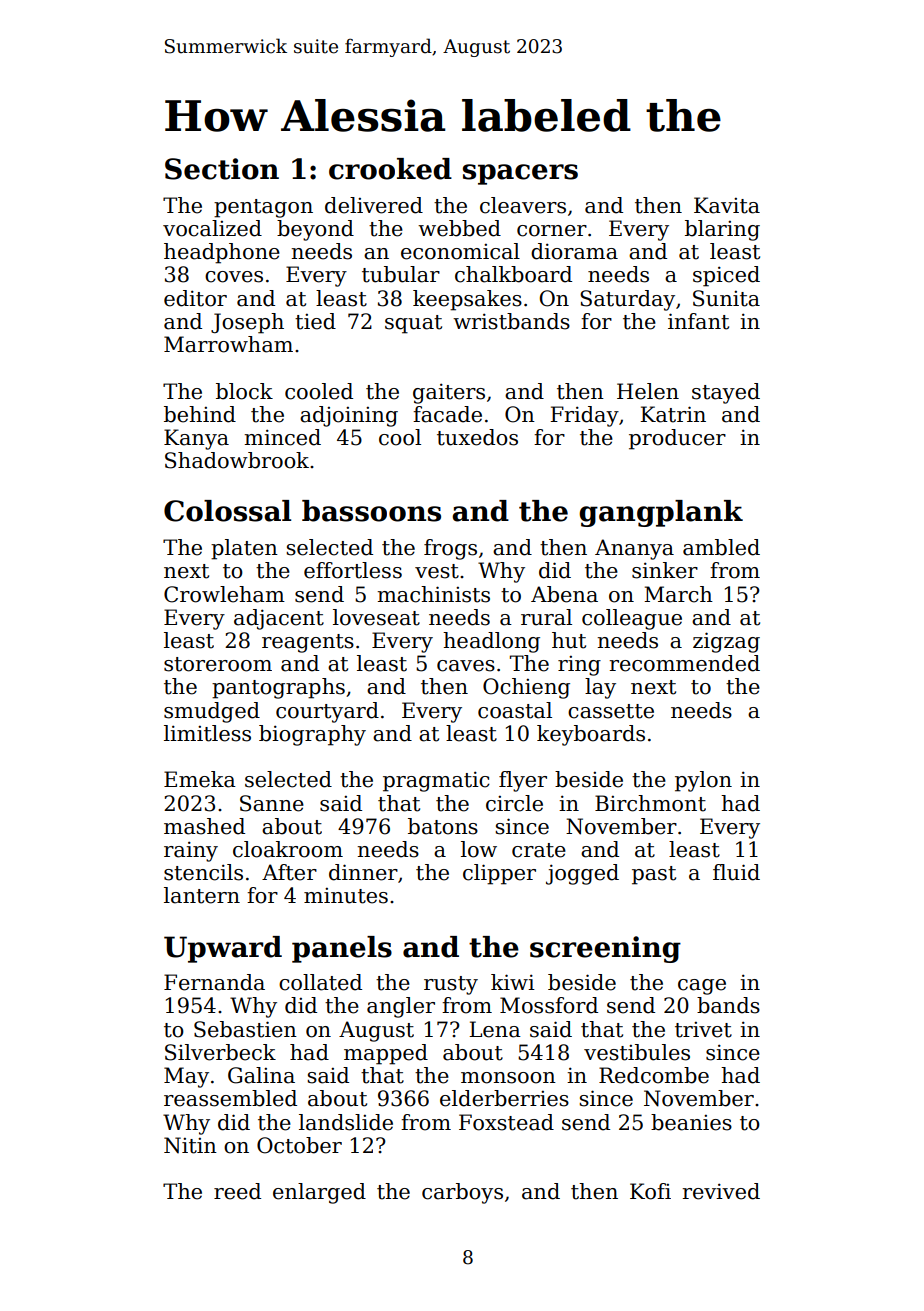 The height and width of the page is (1311, 924). I want to click on rusty, so click(451, 985).
